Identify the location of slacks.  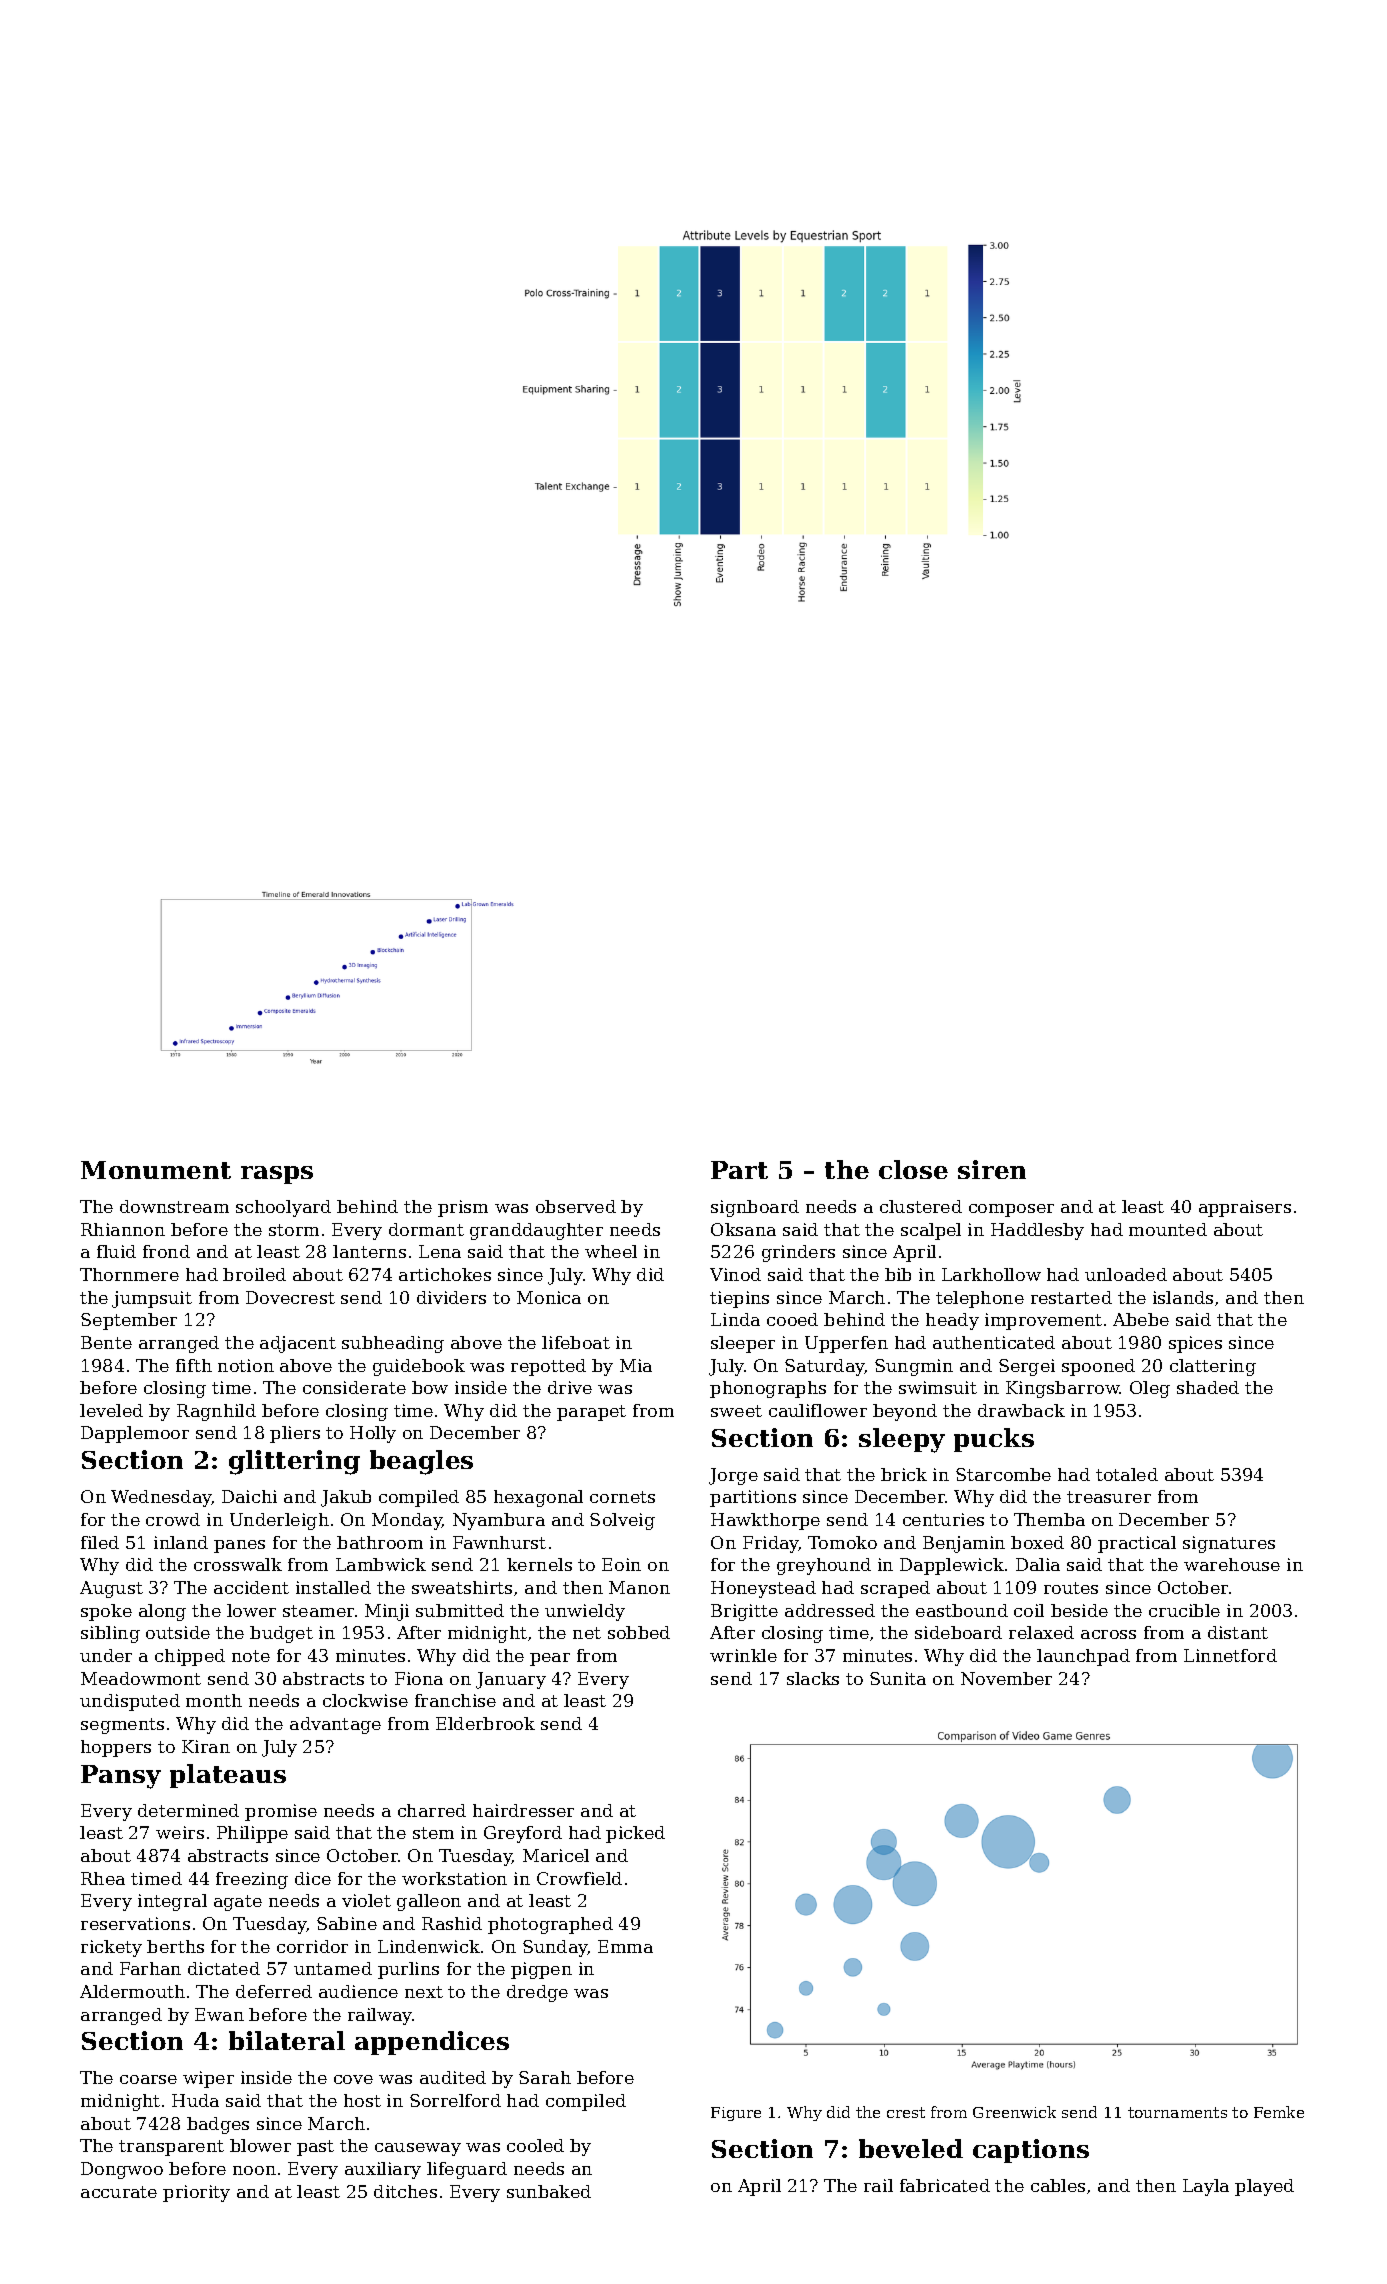
(813, 1678).
